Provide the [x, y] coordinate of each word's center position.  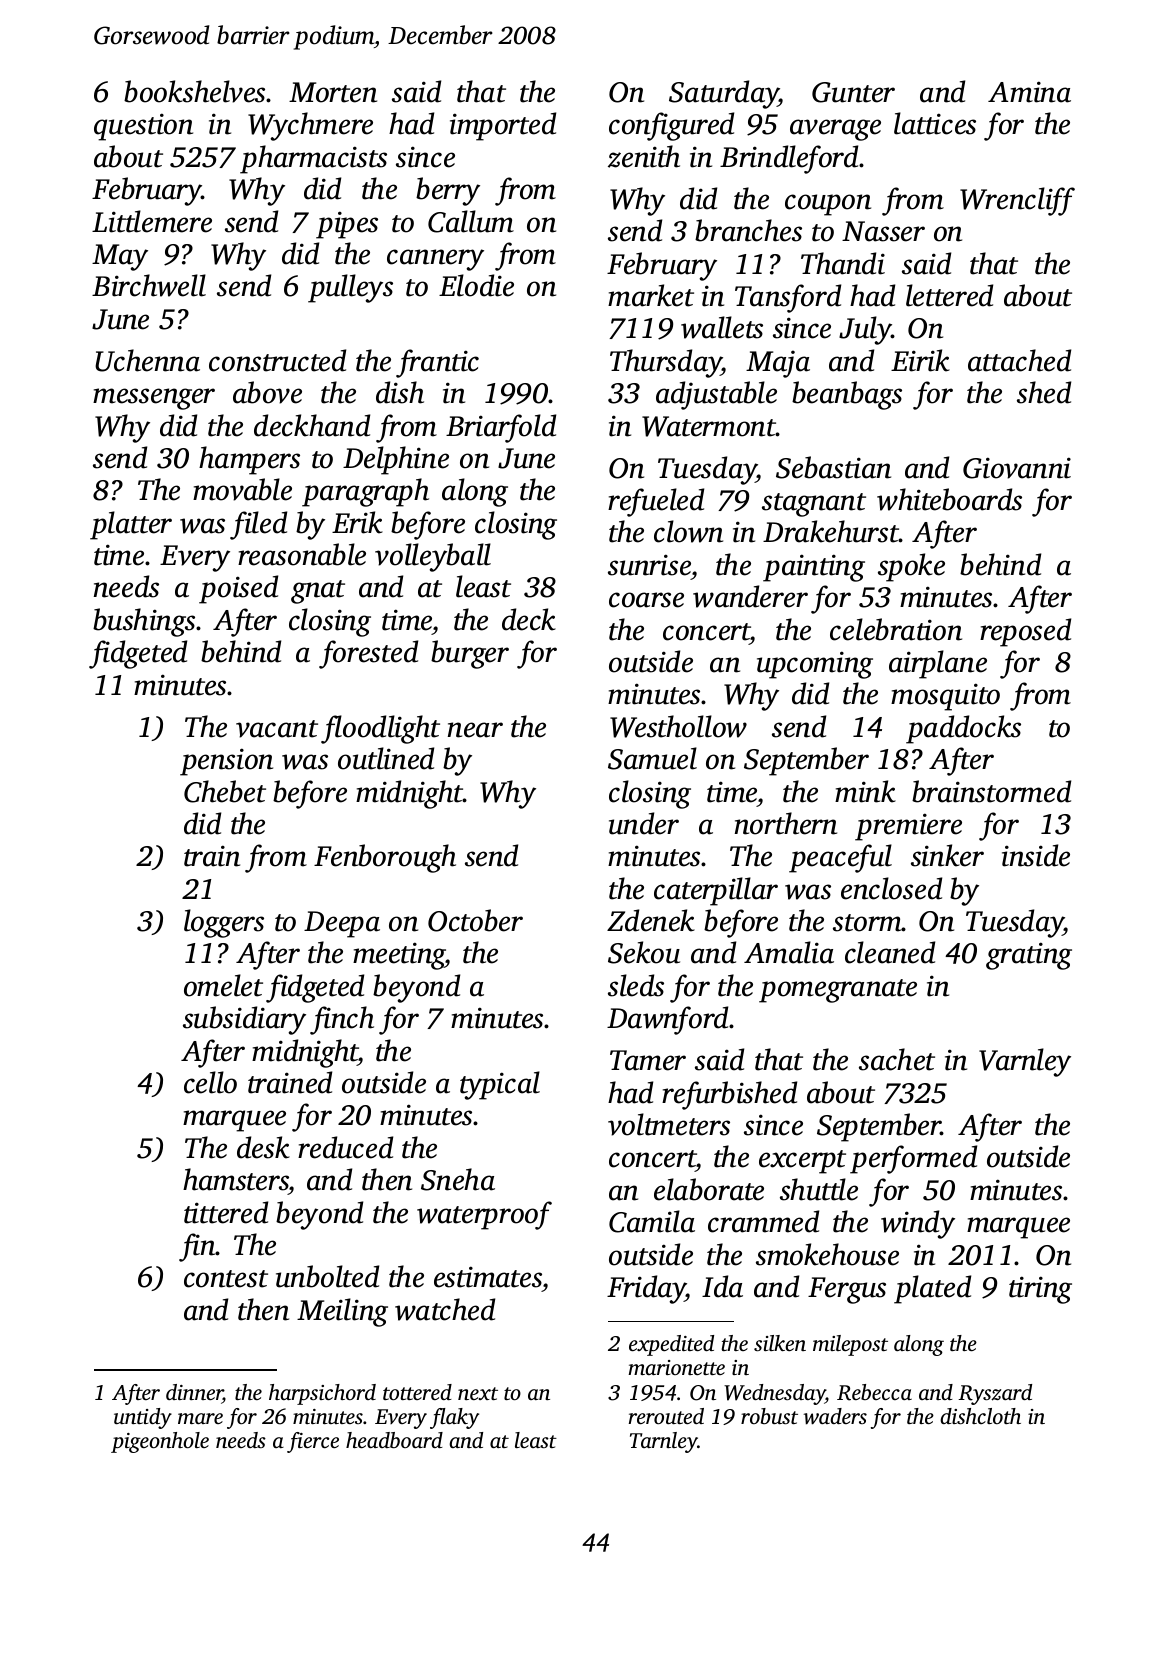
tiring [1040, 1290]
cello [210, 1082]
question [143, 127]
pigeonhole [160, 1442]
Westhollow [678, 726]
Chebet [225, 791]
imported [503, 126]
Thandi [843, 263]
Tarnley [664, 1442]
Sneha [458, 1179]
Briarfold [501, 428]
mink [865, 791]
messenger [154, 399]
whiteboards [949, 499]
